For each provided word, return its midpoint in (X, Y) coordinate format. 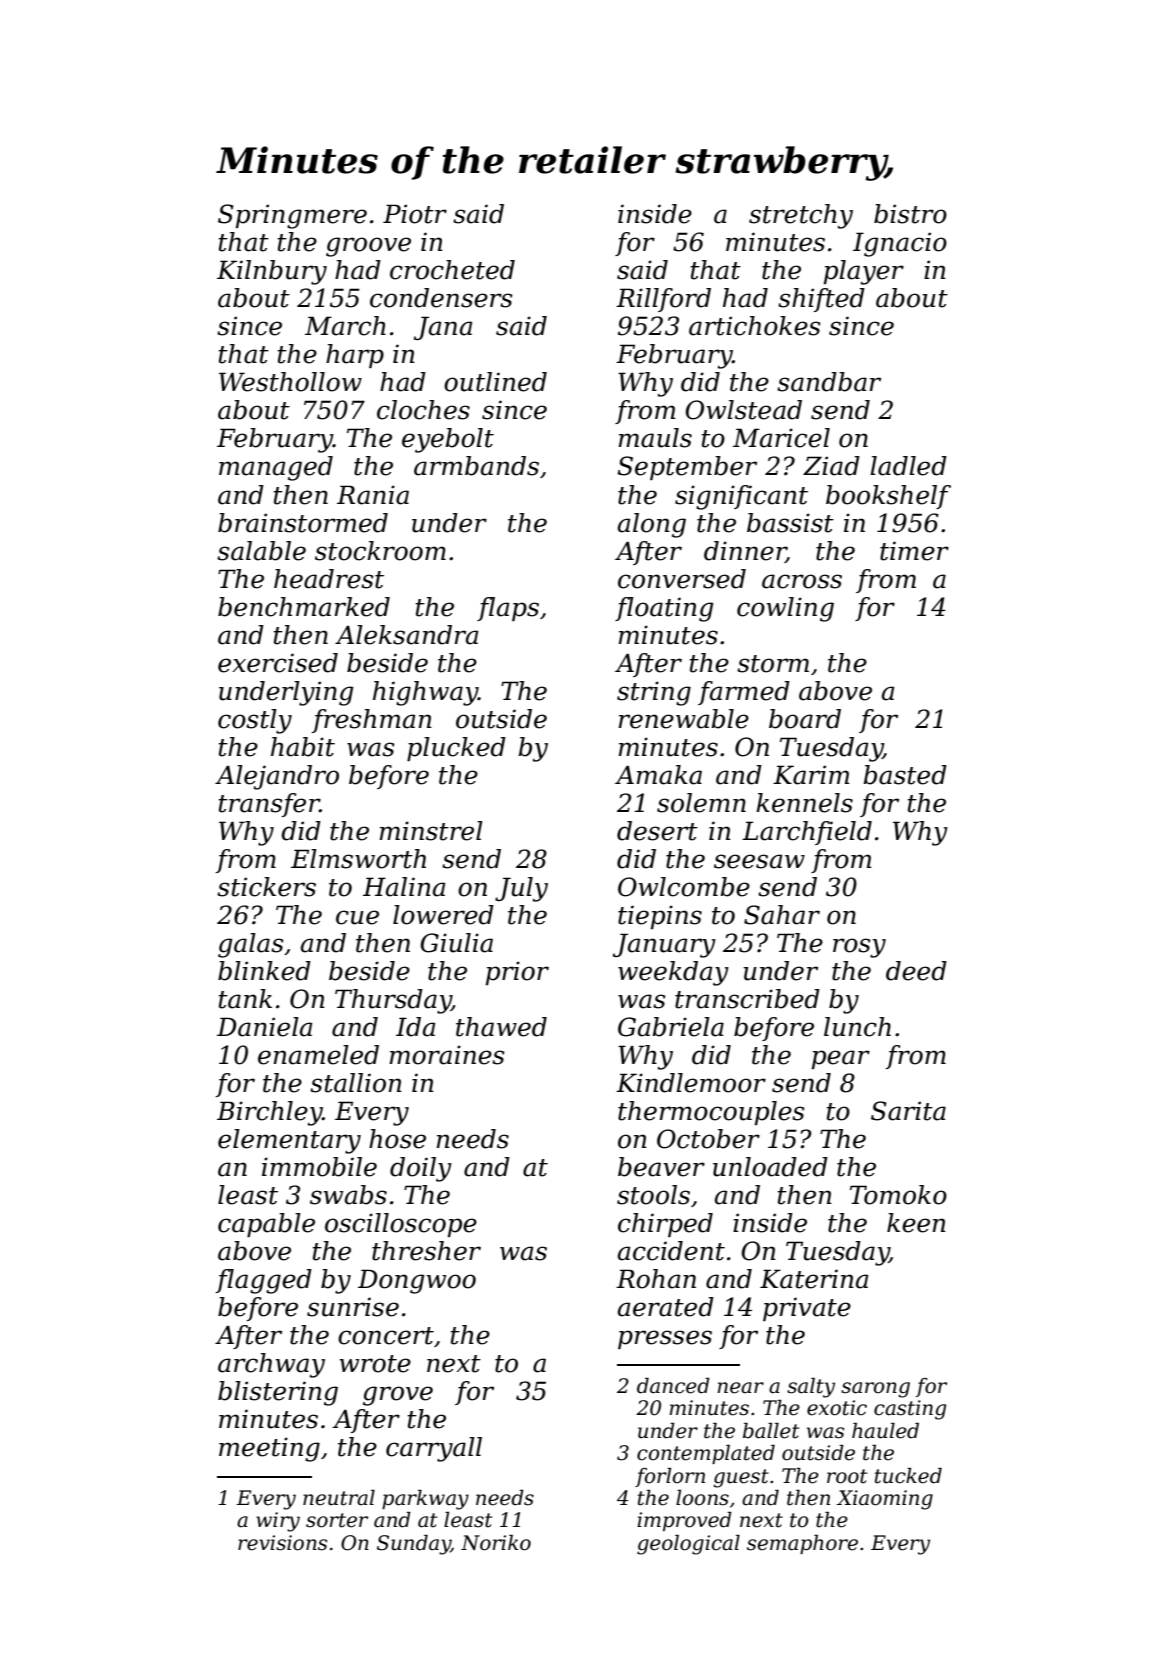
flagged (264, 1281)
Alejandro (277, 777)
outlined (495, 382)
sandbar (829, 382)
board (805, 719)
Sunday (414, 1545)
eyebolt (448, 440)
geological (688, 1545)
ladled (908, 466)
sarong (875, 1390)
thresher (426, 1251)
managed (276, 468)
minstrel (431, 831)
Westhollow (290, 382)
